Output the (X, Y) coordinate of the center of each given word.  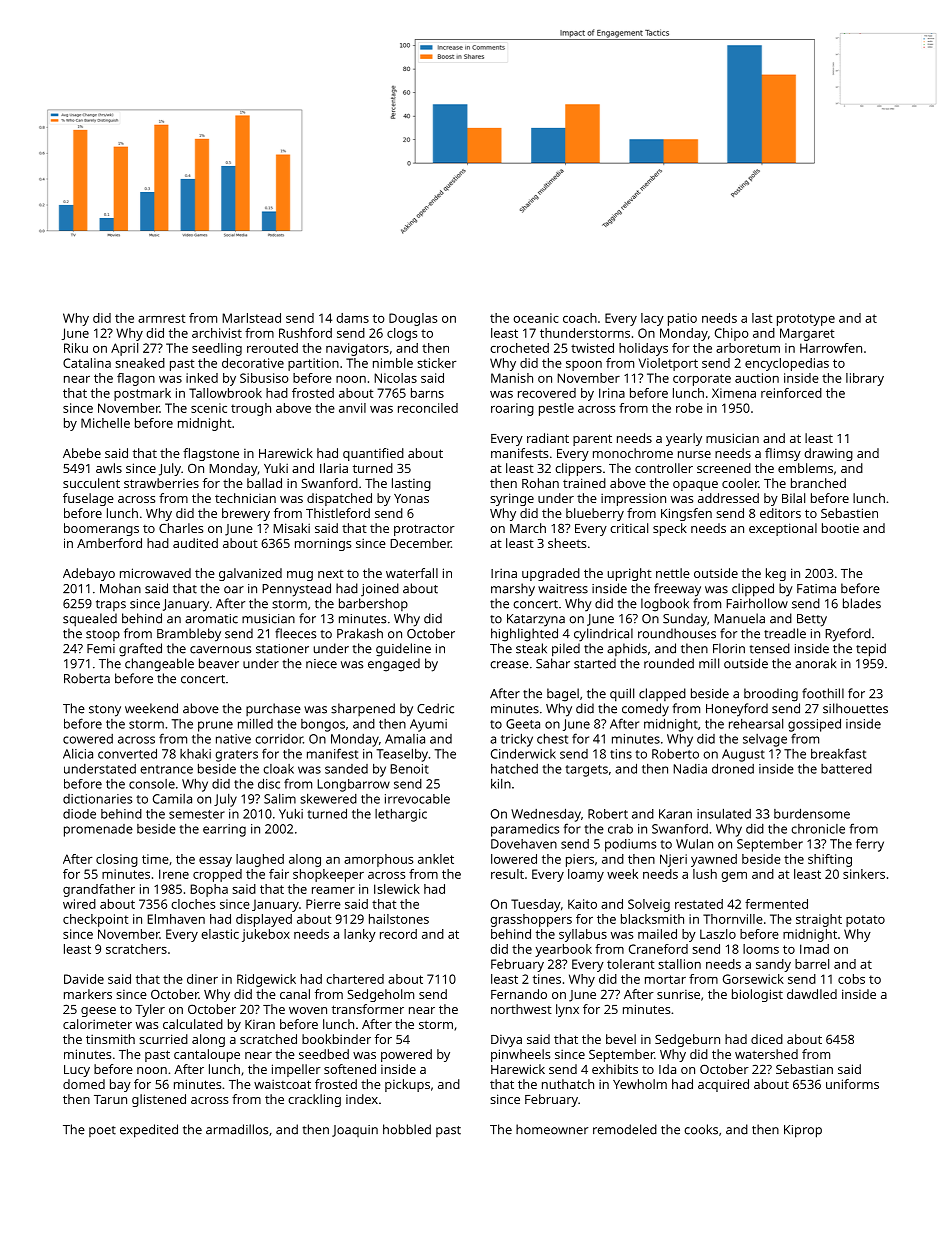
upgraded (551, 574)
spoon (584, 366)
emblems (805, 468)
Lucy (77, 1071)
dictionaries (97, 799)
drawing (828, 454)
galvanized (250, 574)
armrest (161, 318)
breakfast (838, 753)
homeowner (552, 1129)
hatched (514, 768)
